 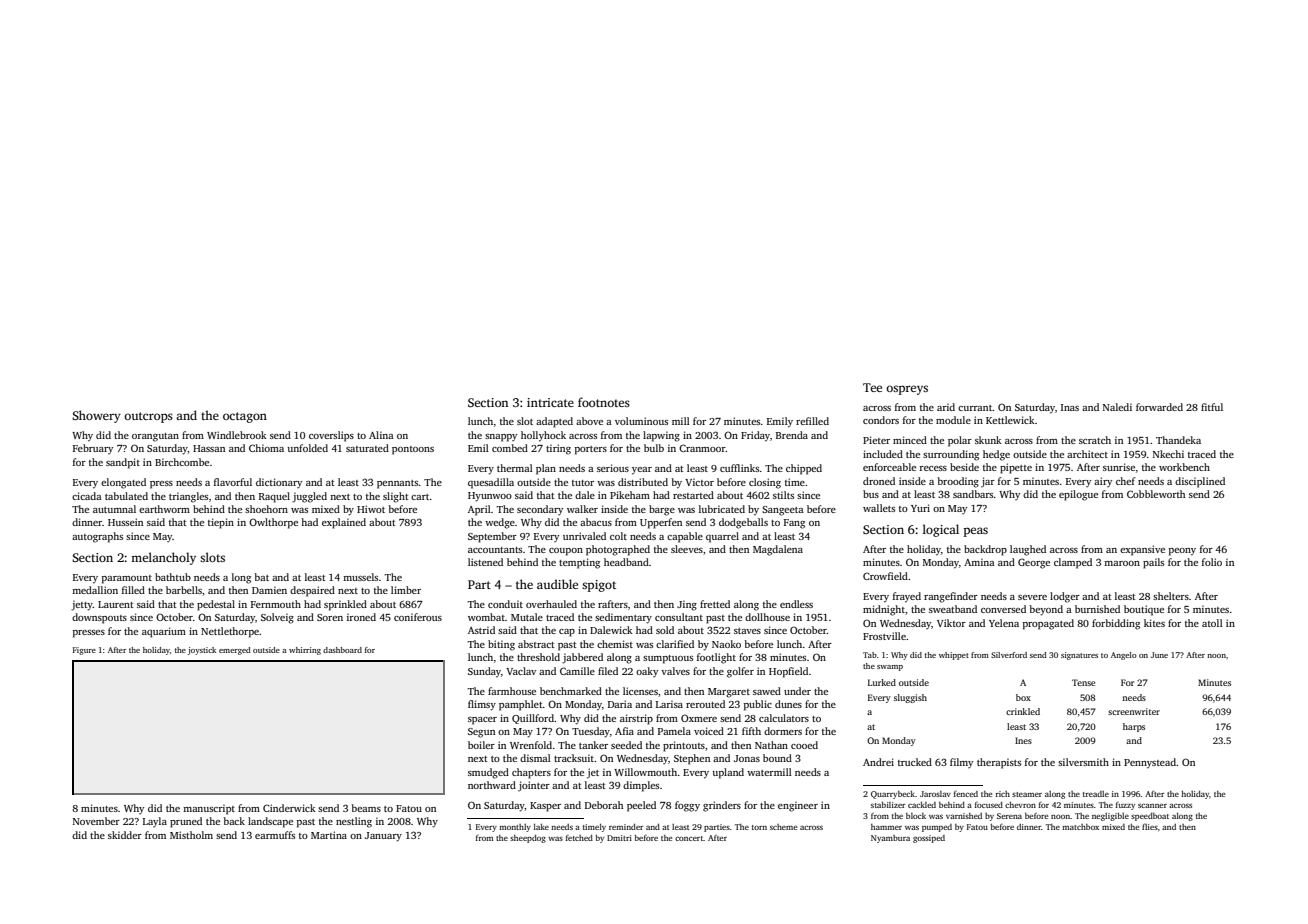 What do you see at coordinates (872, 387) in the image?
I see `Tee` at bounding box center [872, 387].
